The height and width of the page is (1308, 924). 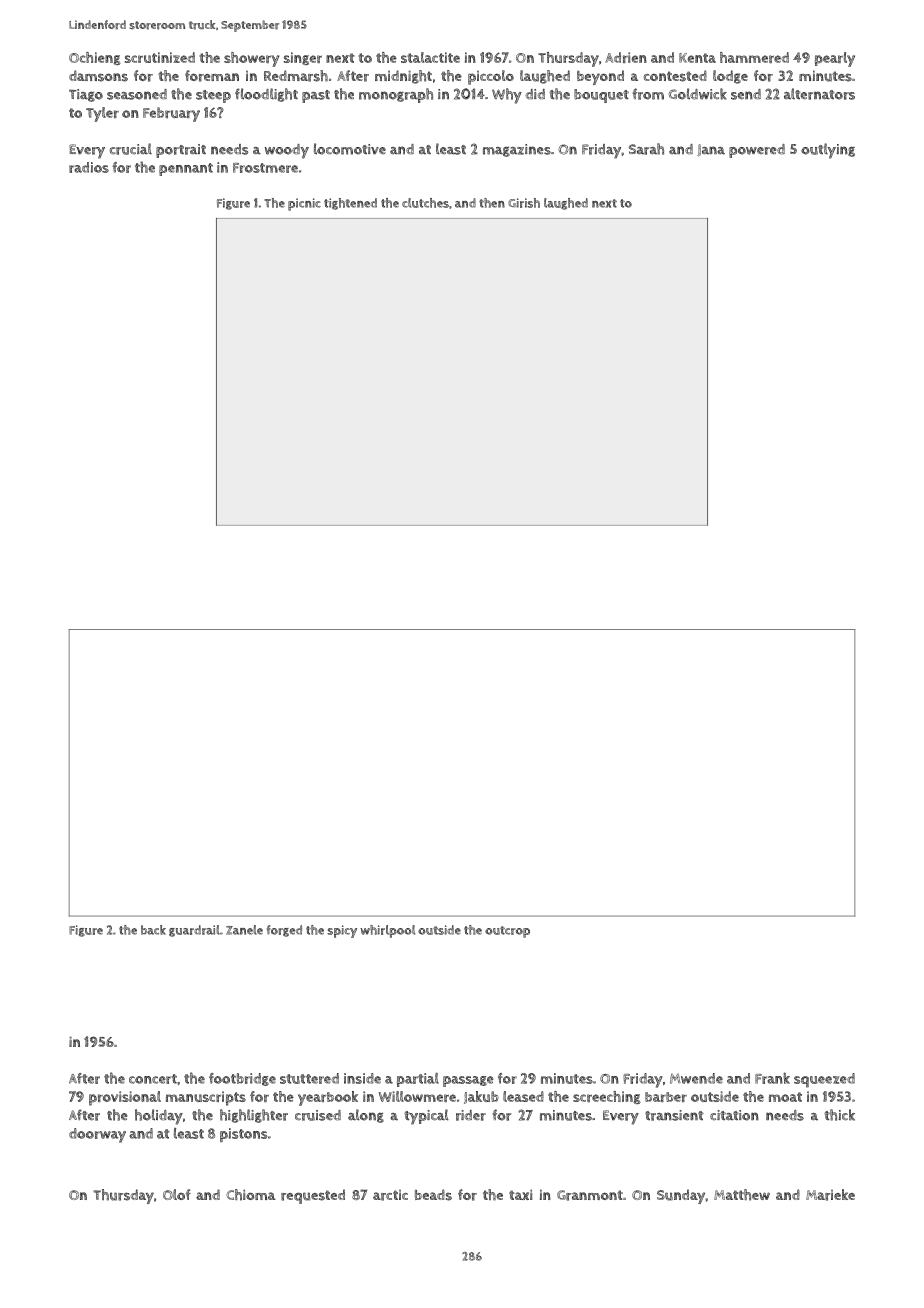 What do you see at coordinates (244, 930) in the page?
I see `Zanele` at bounding box center [244, 930].
